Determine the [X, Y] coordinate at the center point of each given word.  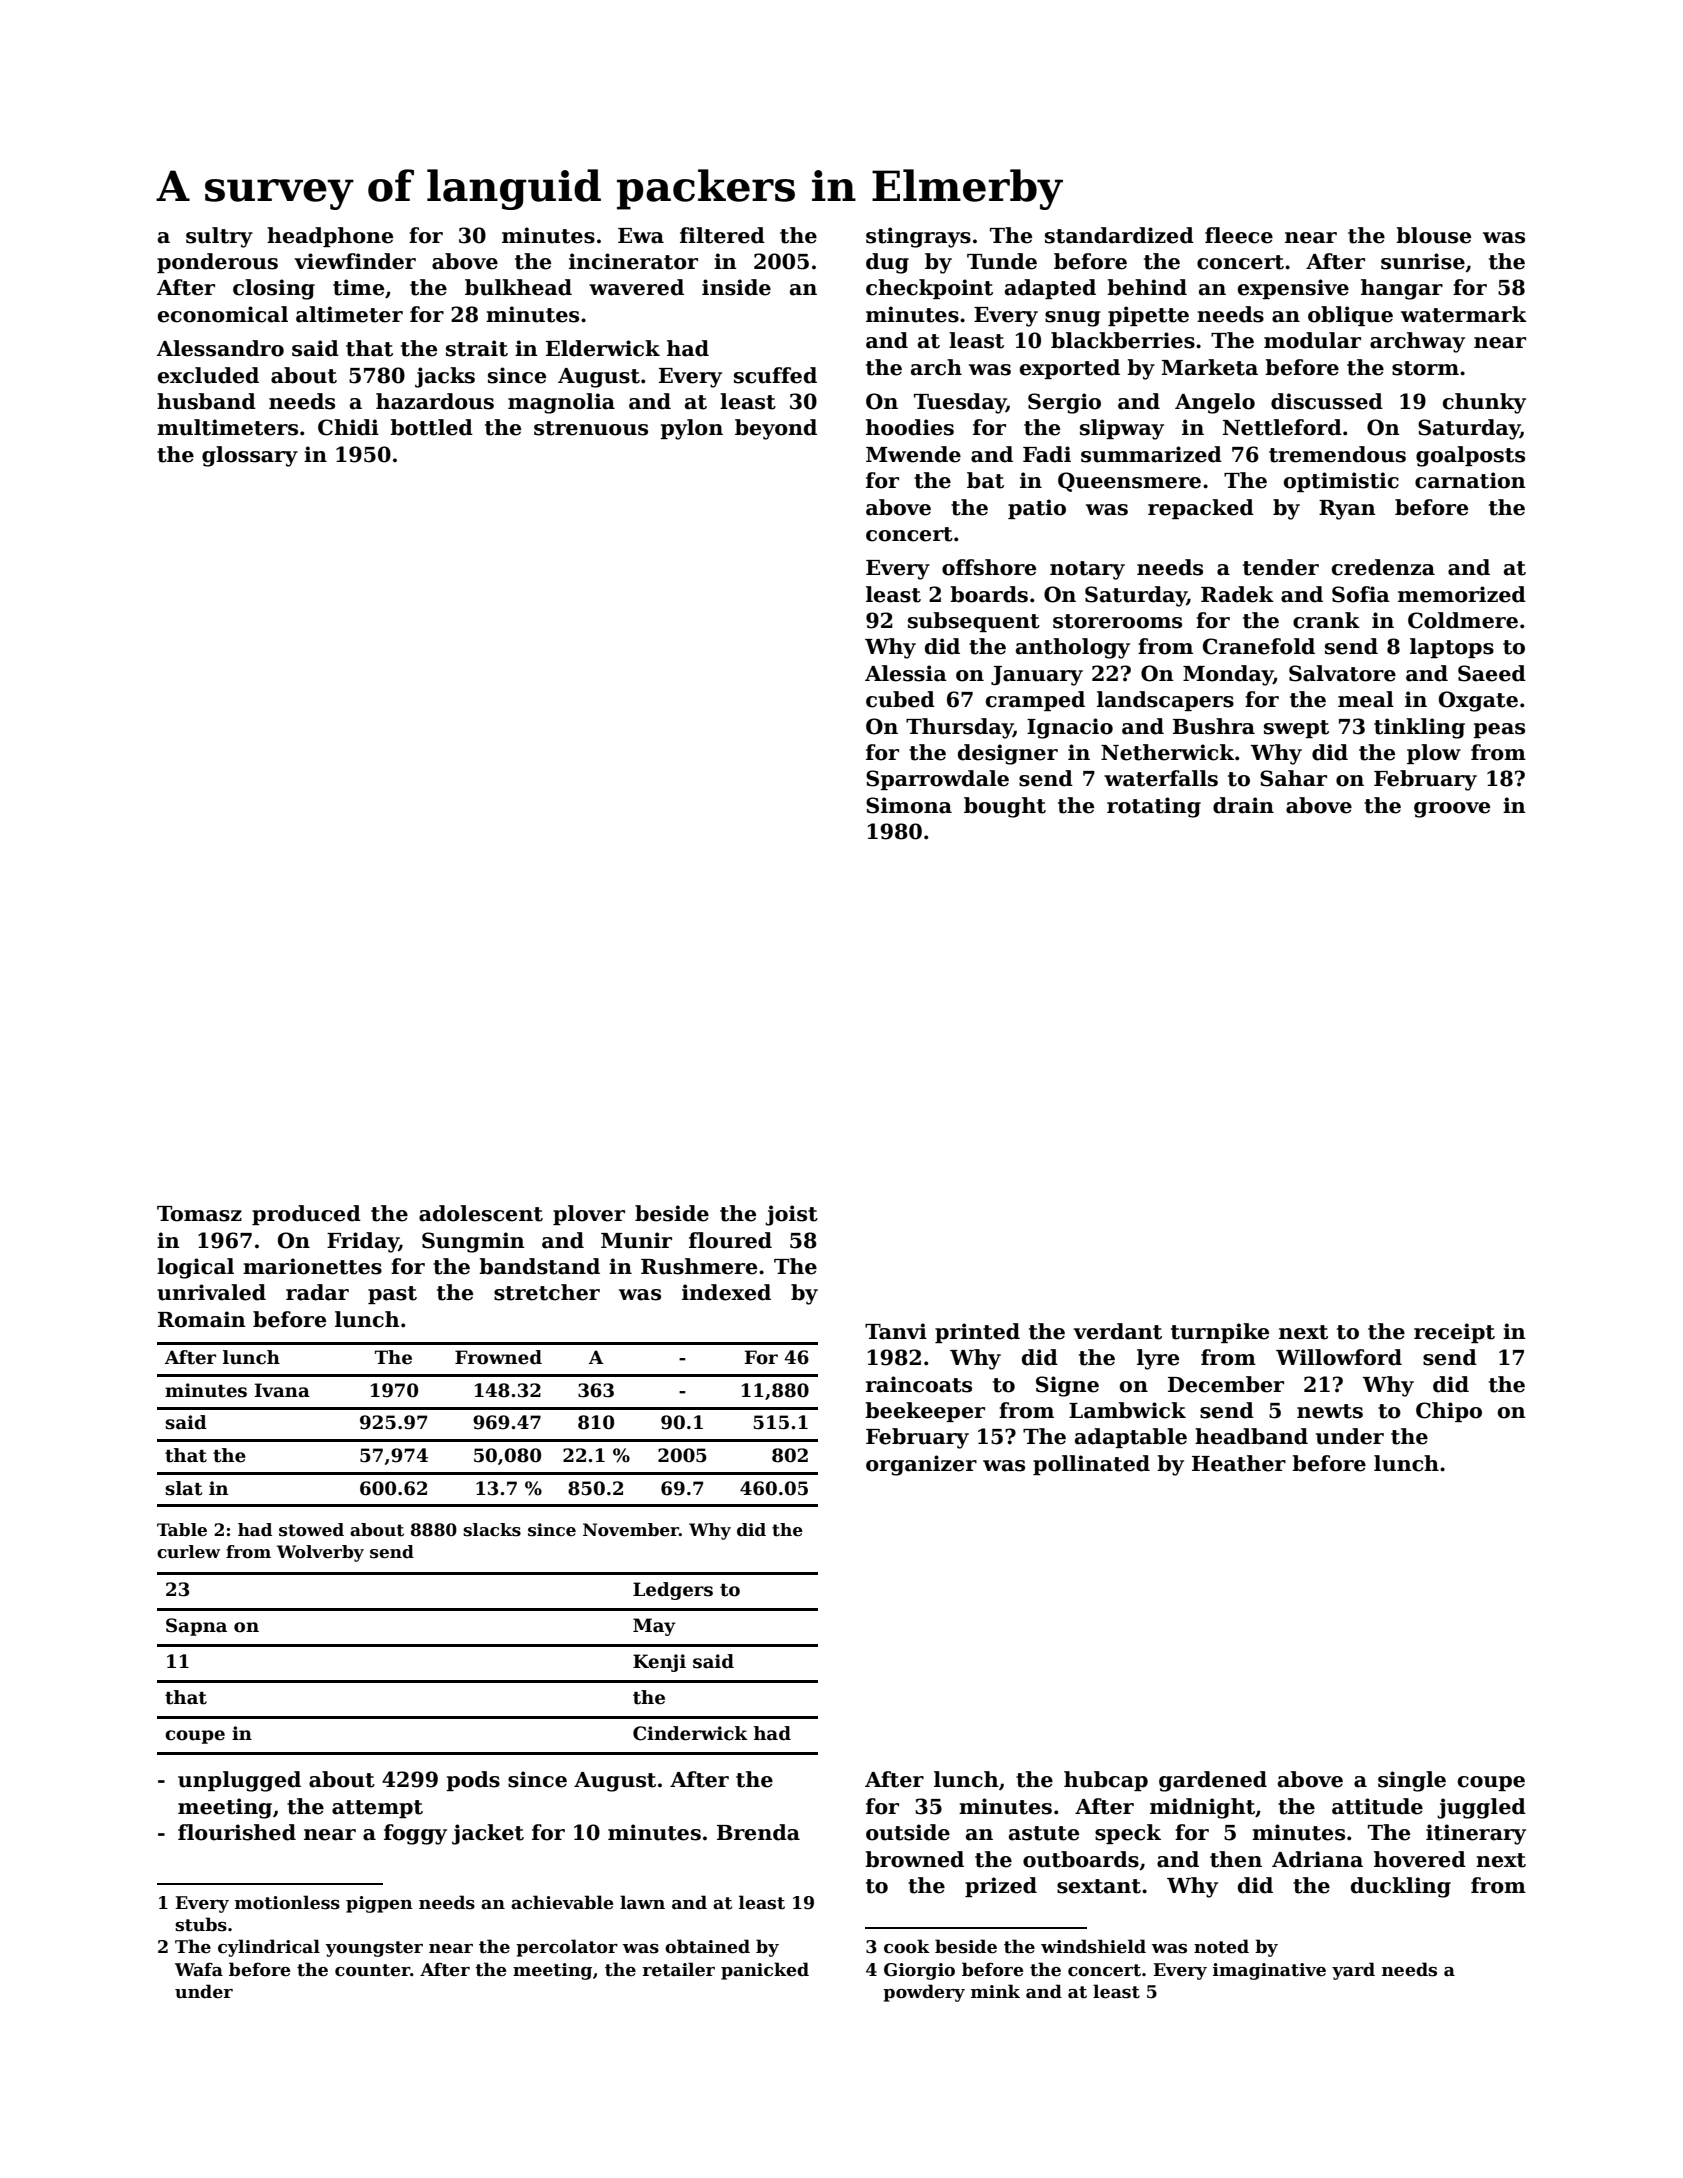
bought [1005, 807]
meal [1366, 699]
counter [372, 1970]
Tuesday [960, 403]
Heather [1239, 1463]
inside [736, 287]
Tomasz [199, 1214]
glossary [250, 456]
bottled [431, 427]
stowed [311, 1530]
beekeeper [925, 1412]
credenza [1383, 567]
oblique [1350, 316]
